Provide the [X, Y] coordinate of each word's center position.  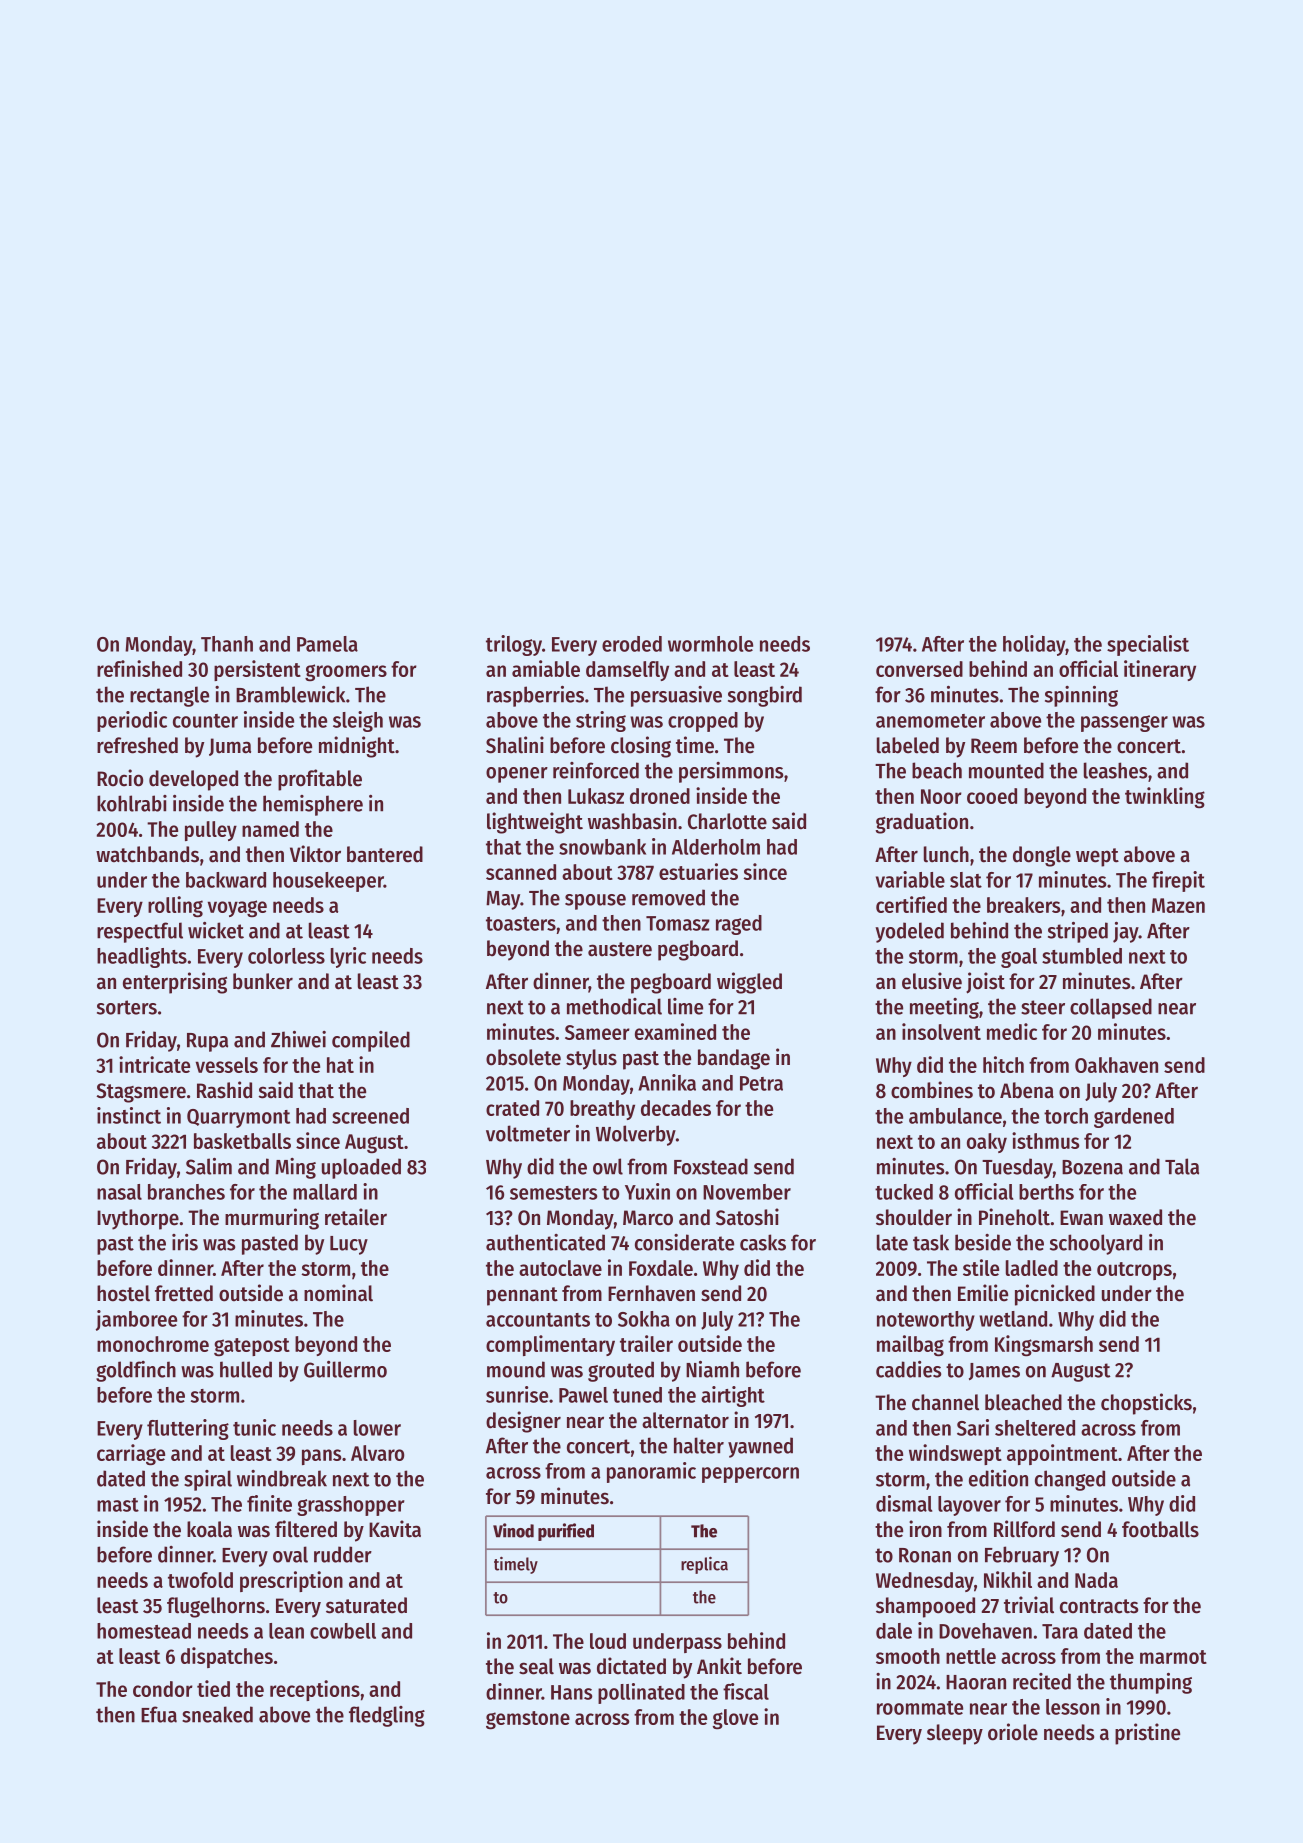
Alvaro [377, 1453]
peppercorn [750, 1475]
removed [668, 897]
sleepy [955, 1734]
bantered [385, 854]
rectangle [169, 696]
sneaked [217, 1714]
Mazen [1178, 905]
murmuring [272, 1219]
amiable [546, 668]
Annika [667, 1082]
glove [735, 1719]
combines [932, 1090]
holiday [1034, 645]
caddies [908, 1369]
